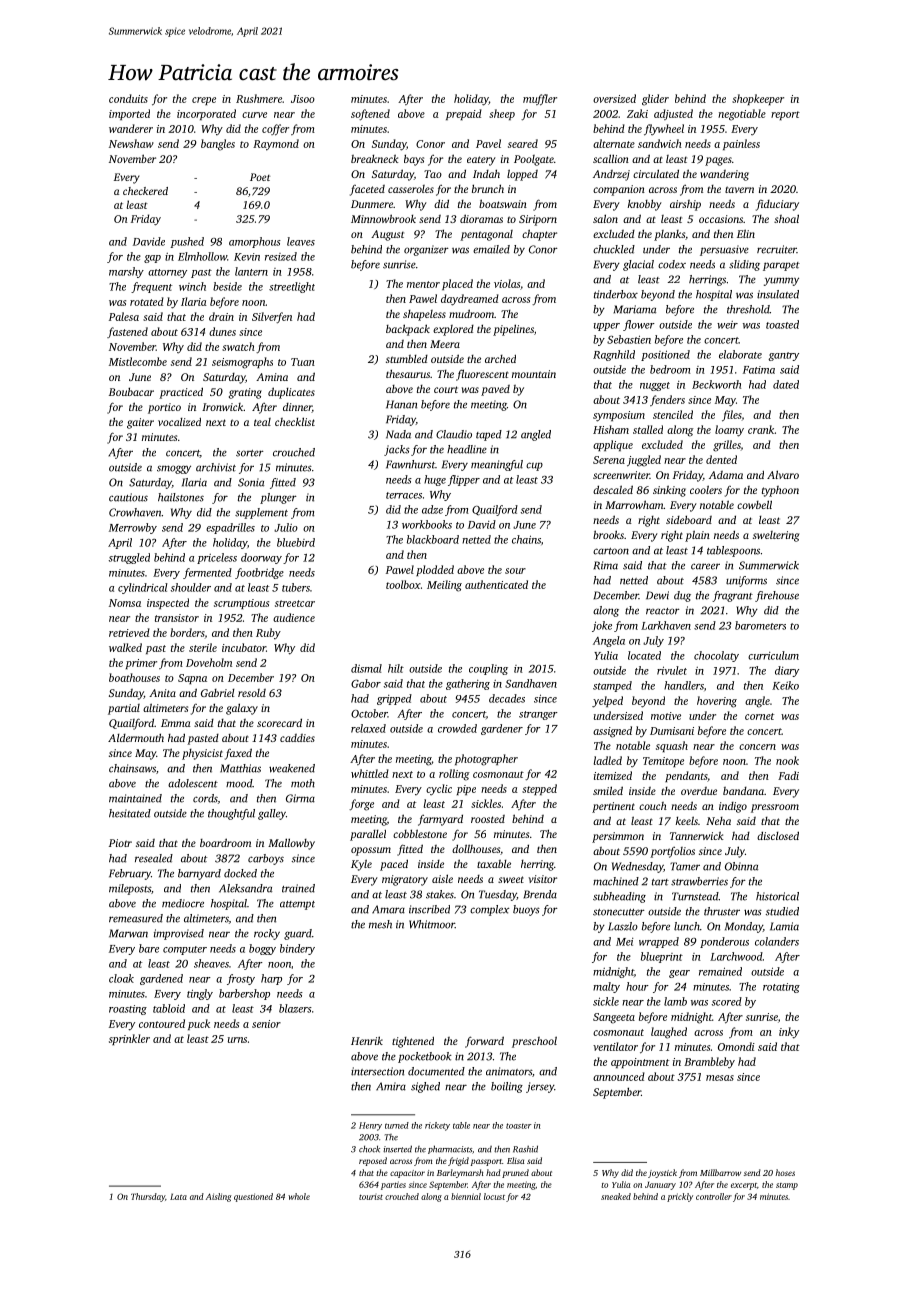 This screenshot has height=1316, width=908. Describe the element at coordinates (413, 1042) in the screenshot. I see `tightened` at that location.
